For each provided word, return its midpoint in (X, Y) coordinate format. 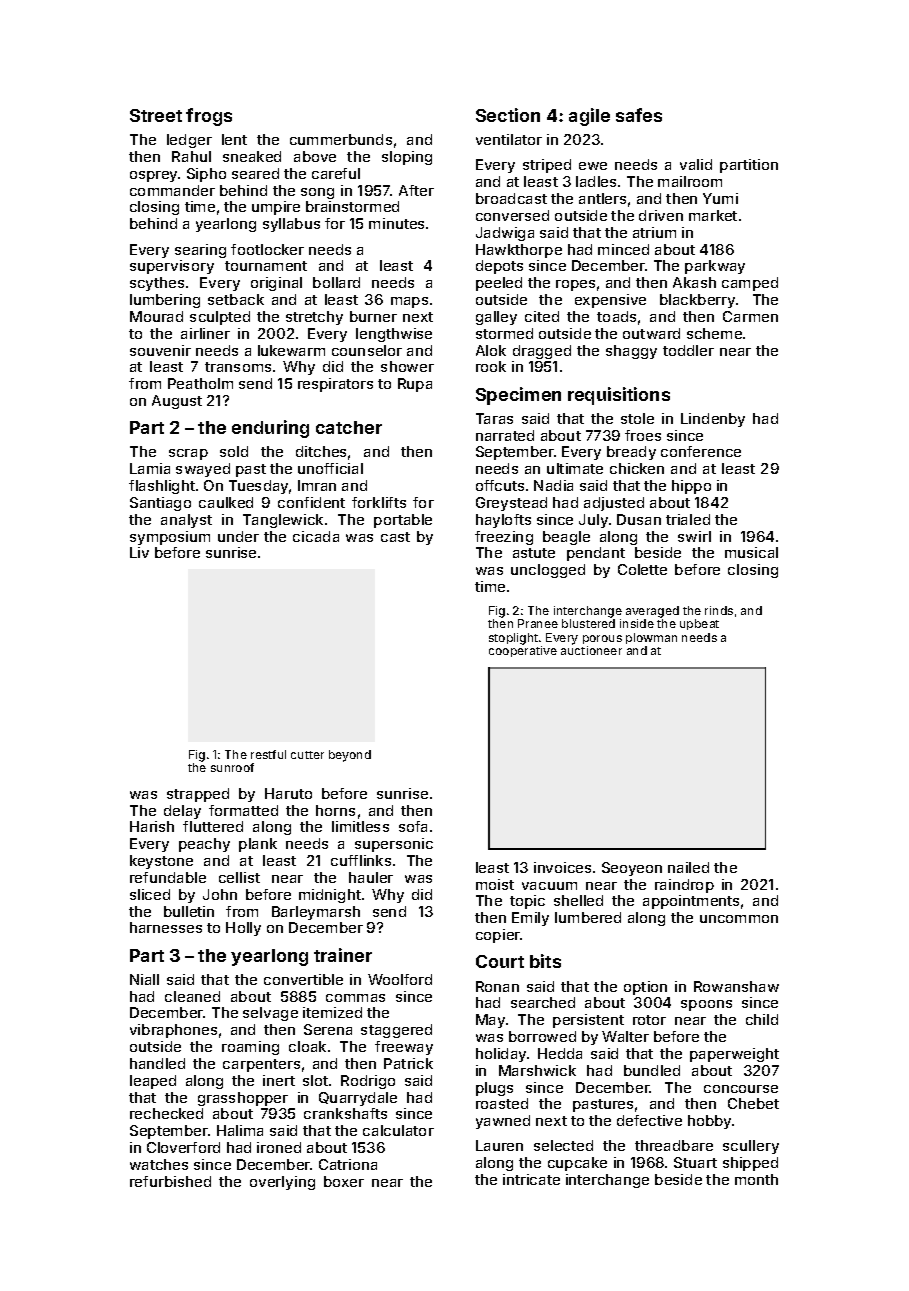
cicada (316, 536)
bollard (336, 282)
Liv (139, 552)
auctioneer (591, 650)
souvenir (160, 350)
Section (508, 115)
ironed (279, 1147)
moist (495, 884)
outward (651, 333)
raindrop (684, 886)
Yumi (720, 198)
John (220, 894)
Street (156, 115)
